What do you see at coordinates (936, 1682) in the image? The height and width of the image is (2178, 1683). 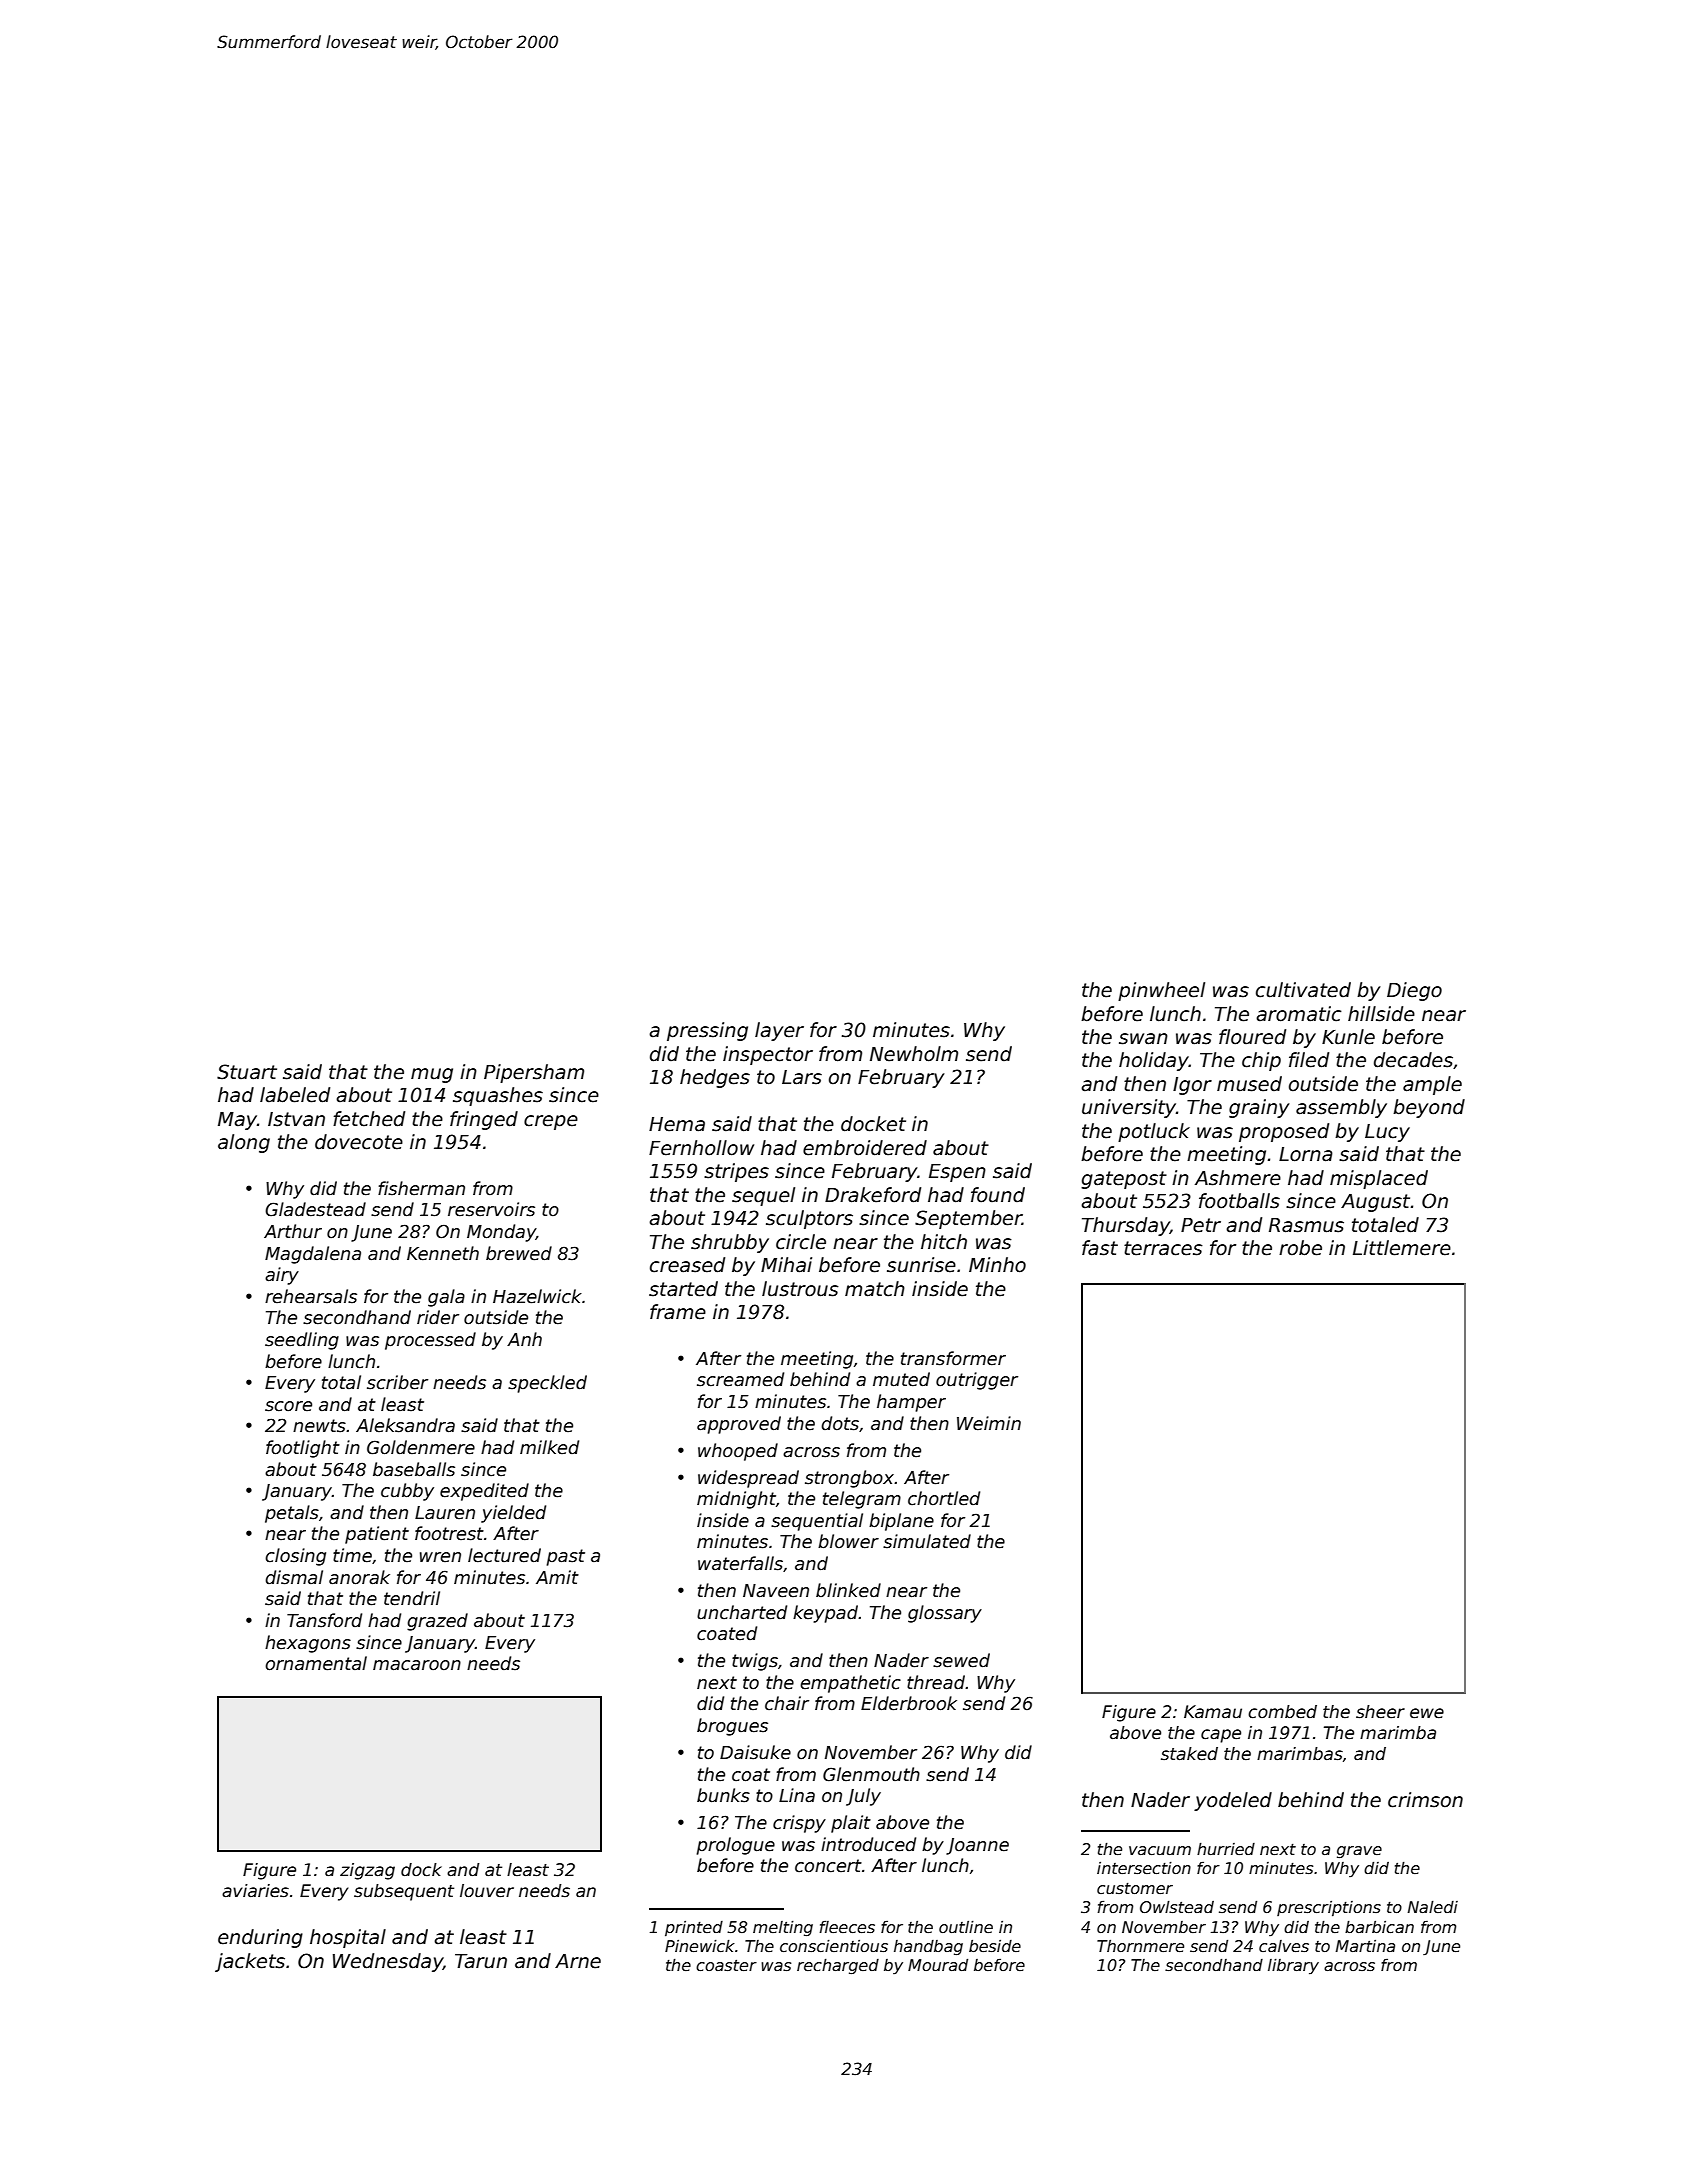 I see `thread` at bounding box center [936, 1682].
